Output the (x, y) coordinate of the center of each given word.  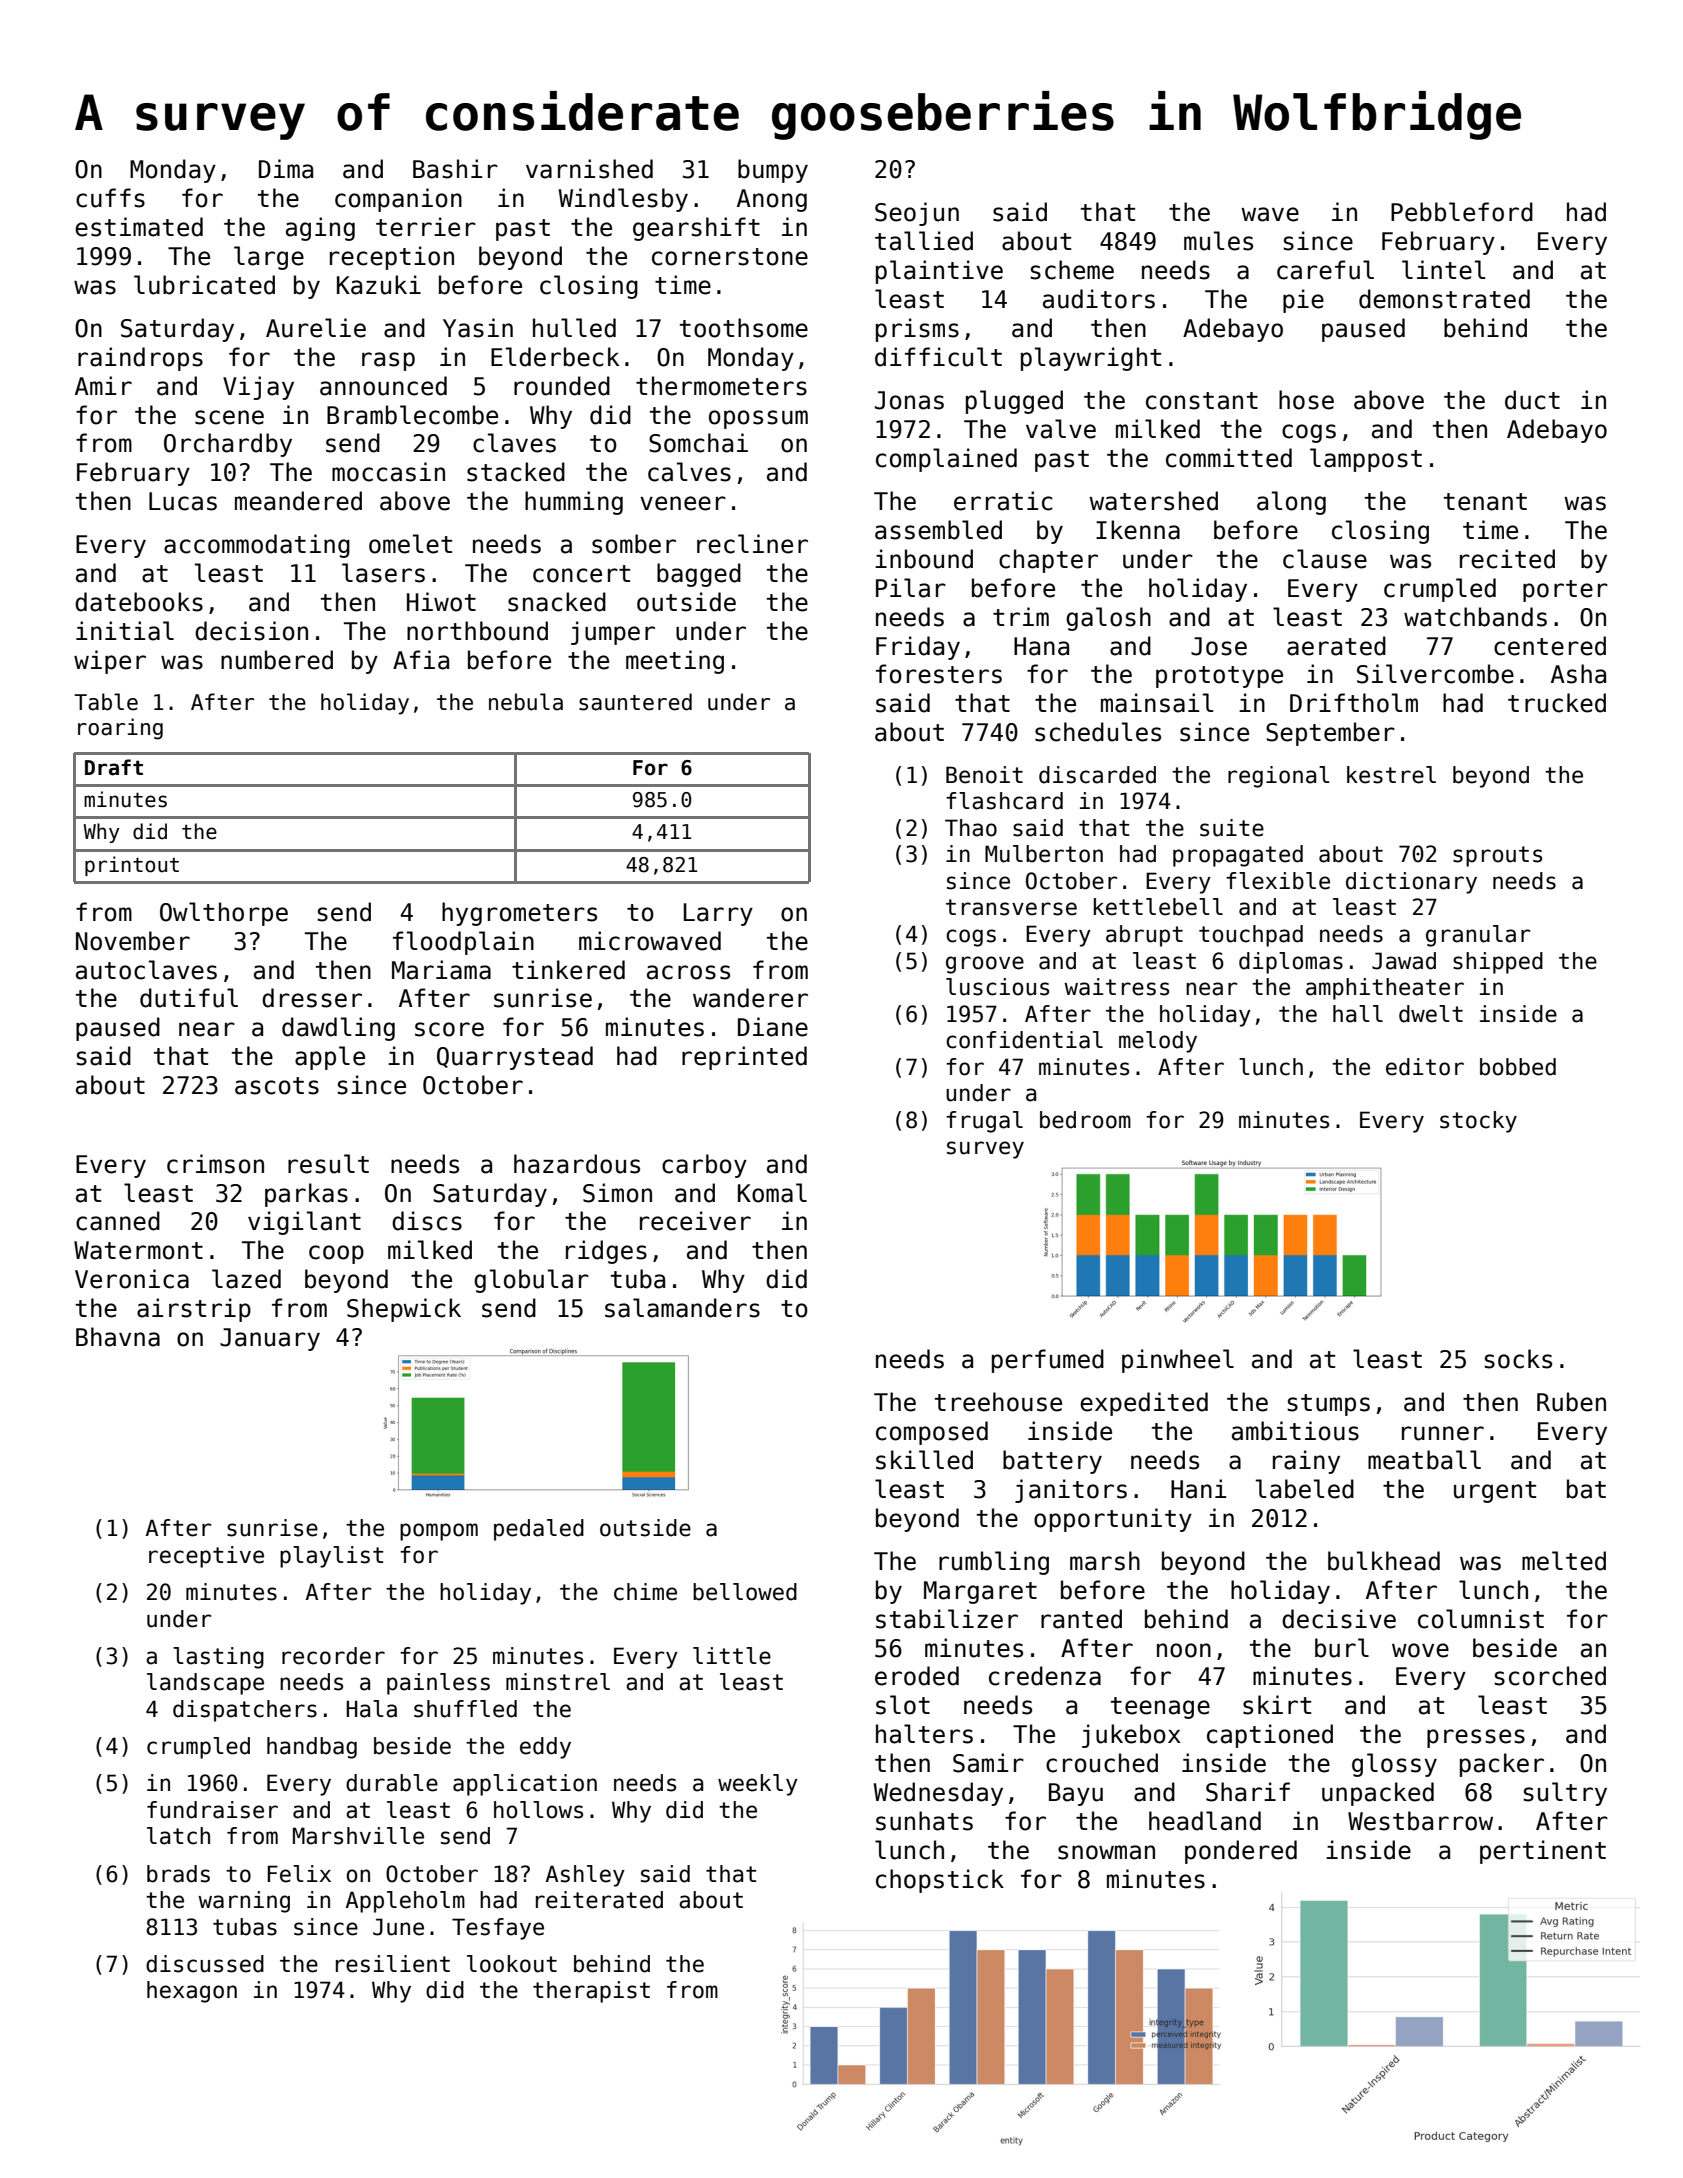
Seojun (917, 214)
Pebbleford (1462, 212)
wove (1420, 1650)
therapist (591, 1992)
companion (398, 200)
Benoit (984, 775)
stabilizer (947, 1619)
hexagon (192, 1992)
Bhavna (118, 1337)
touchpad (1251, 936)
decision (251, 631)
